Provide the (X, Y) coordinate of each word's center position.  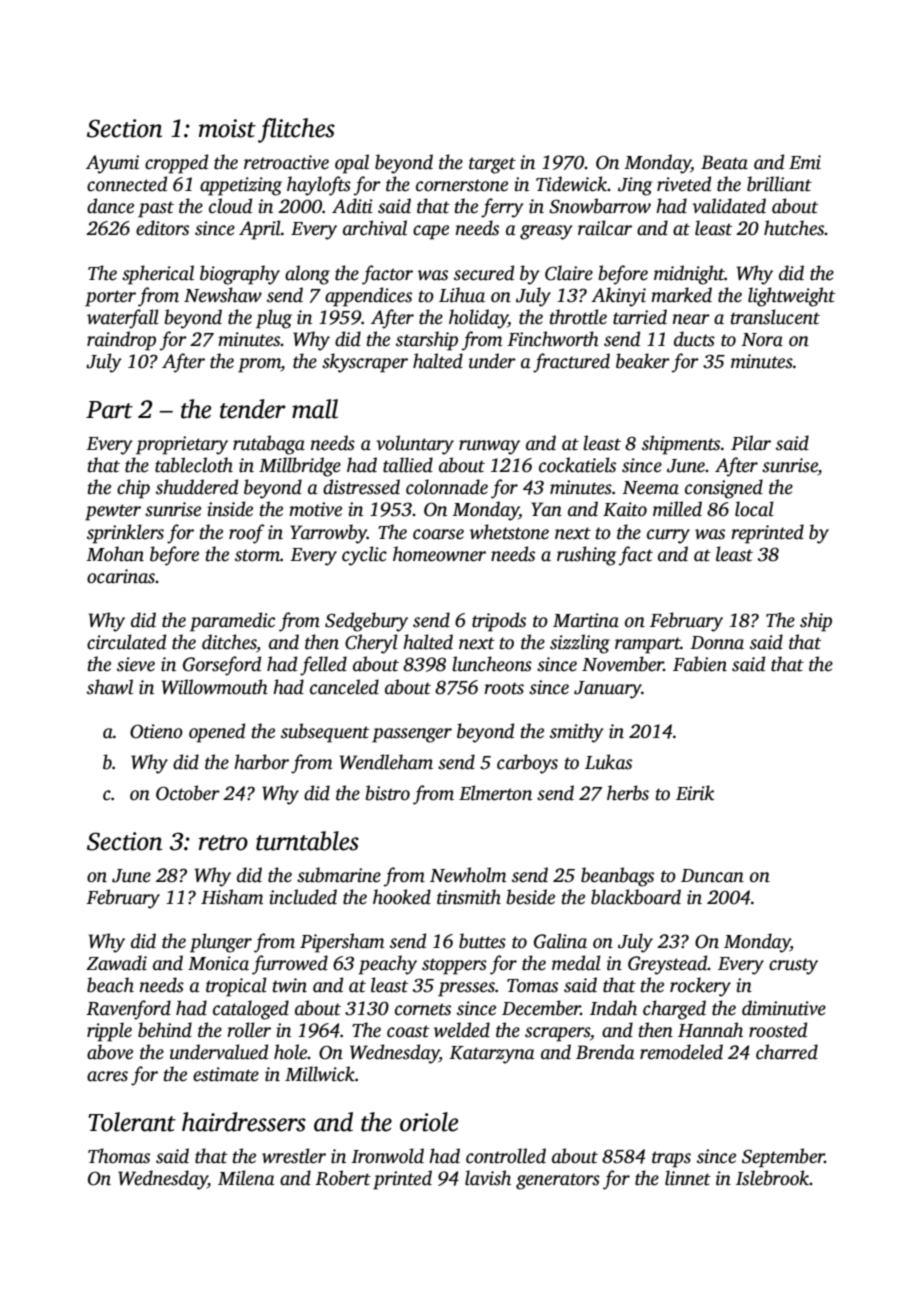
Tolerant (132, 1122)
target (492, 165)
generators (558, 1181)
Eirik (695, 793)
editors (162, 228)
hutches (794, 228)
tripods (499, 622)
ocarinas (121, 576)
